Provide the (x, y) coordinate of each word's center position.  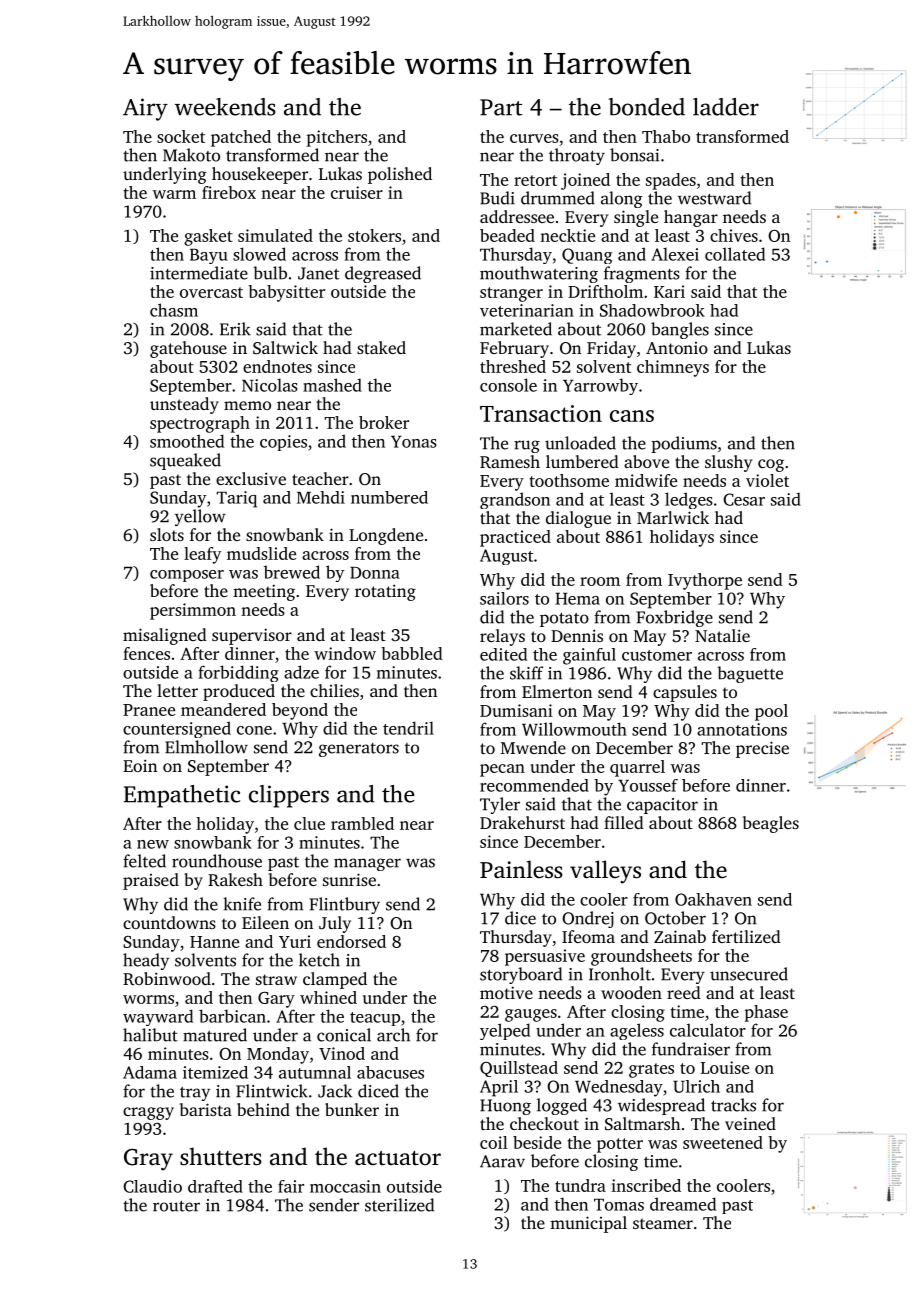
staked (381, 347)
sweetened (723, 1142)
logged (562, 1106)
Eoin (140, 765)
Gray (148, 1160)
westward (714, 198)
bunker (352, 1109)
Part (501, 107)
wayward (158, 1017)
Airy (145, 109)
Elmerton (557, 691)
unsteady (184, 405)
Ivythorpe (705, 581)
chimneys (673, 368)
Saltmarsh (643, 1123)
